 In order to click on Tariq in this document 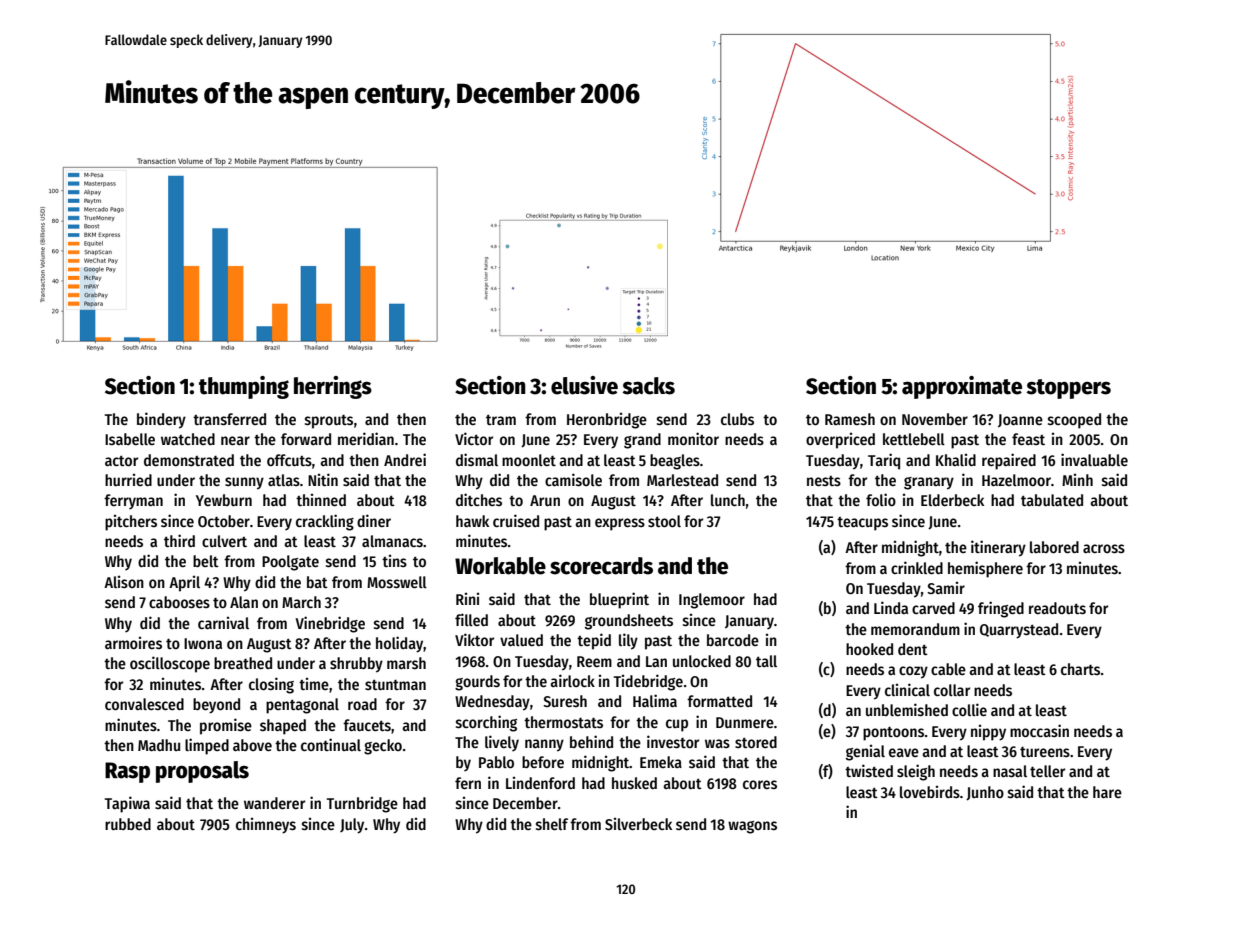, I will do `click(884, 461)`.
